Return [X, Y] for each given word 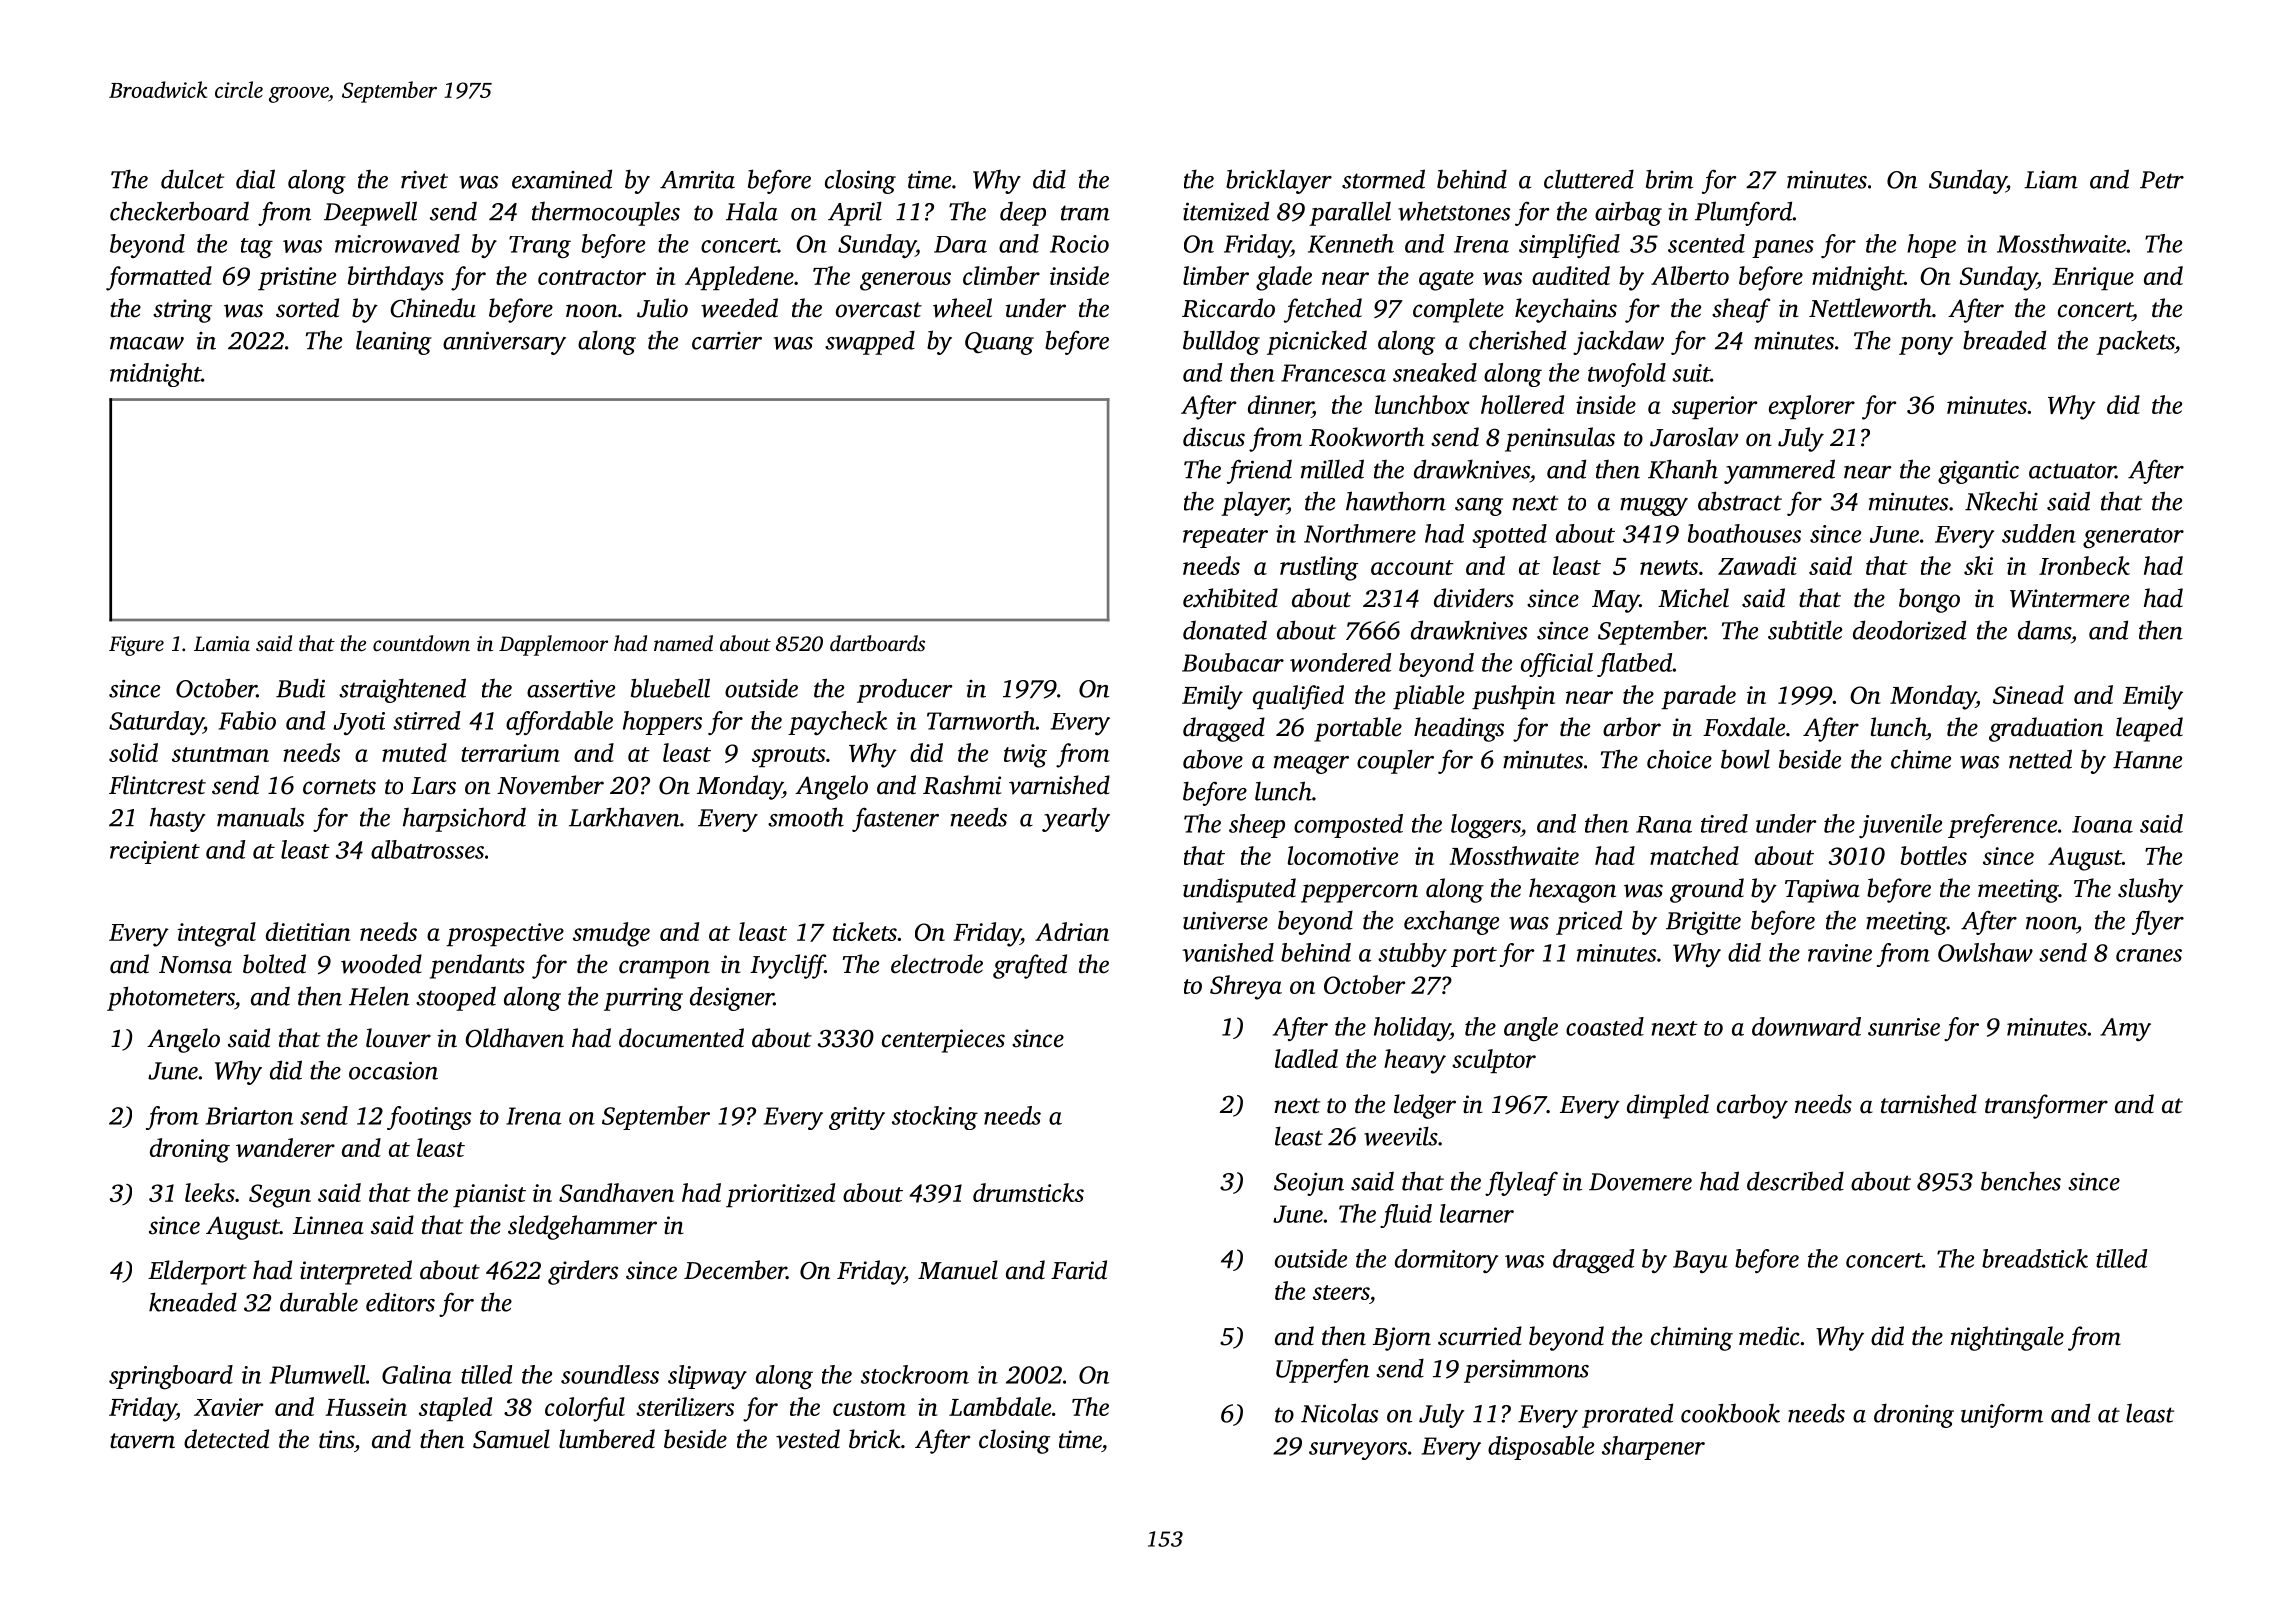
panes [1783, 249]
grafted [1030, 966]
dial [255, 179]
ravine [1840, 953]
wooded [381, 964]
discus [1214, 437]
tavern [142, 1441]
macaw [147, 343]
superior [1714, 407]
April [855, 213]
